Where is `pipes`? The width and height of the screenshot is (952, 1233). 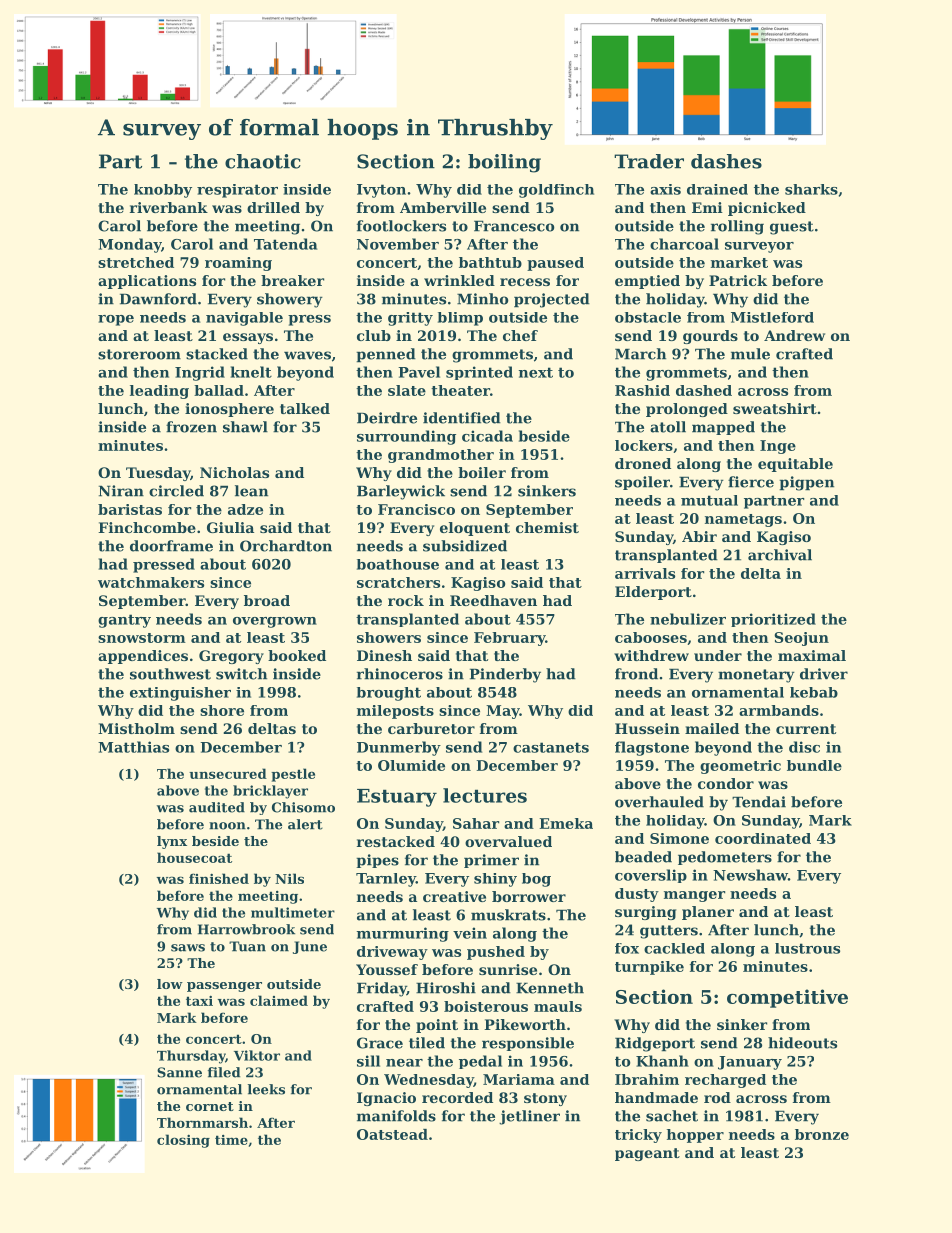 pipes is located at coordinates (377, 861).
